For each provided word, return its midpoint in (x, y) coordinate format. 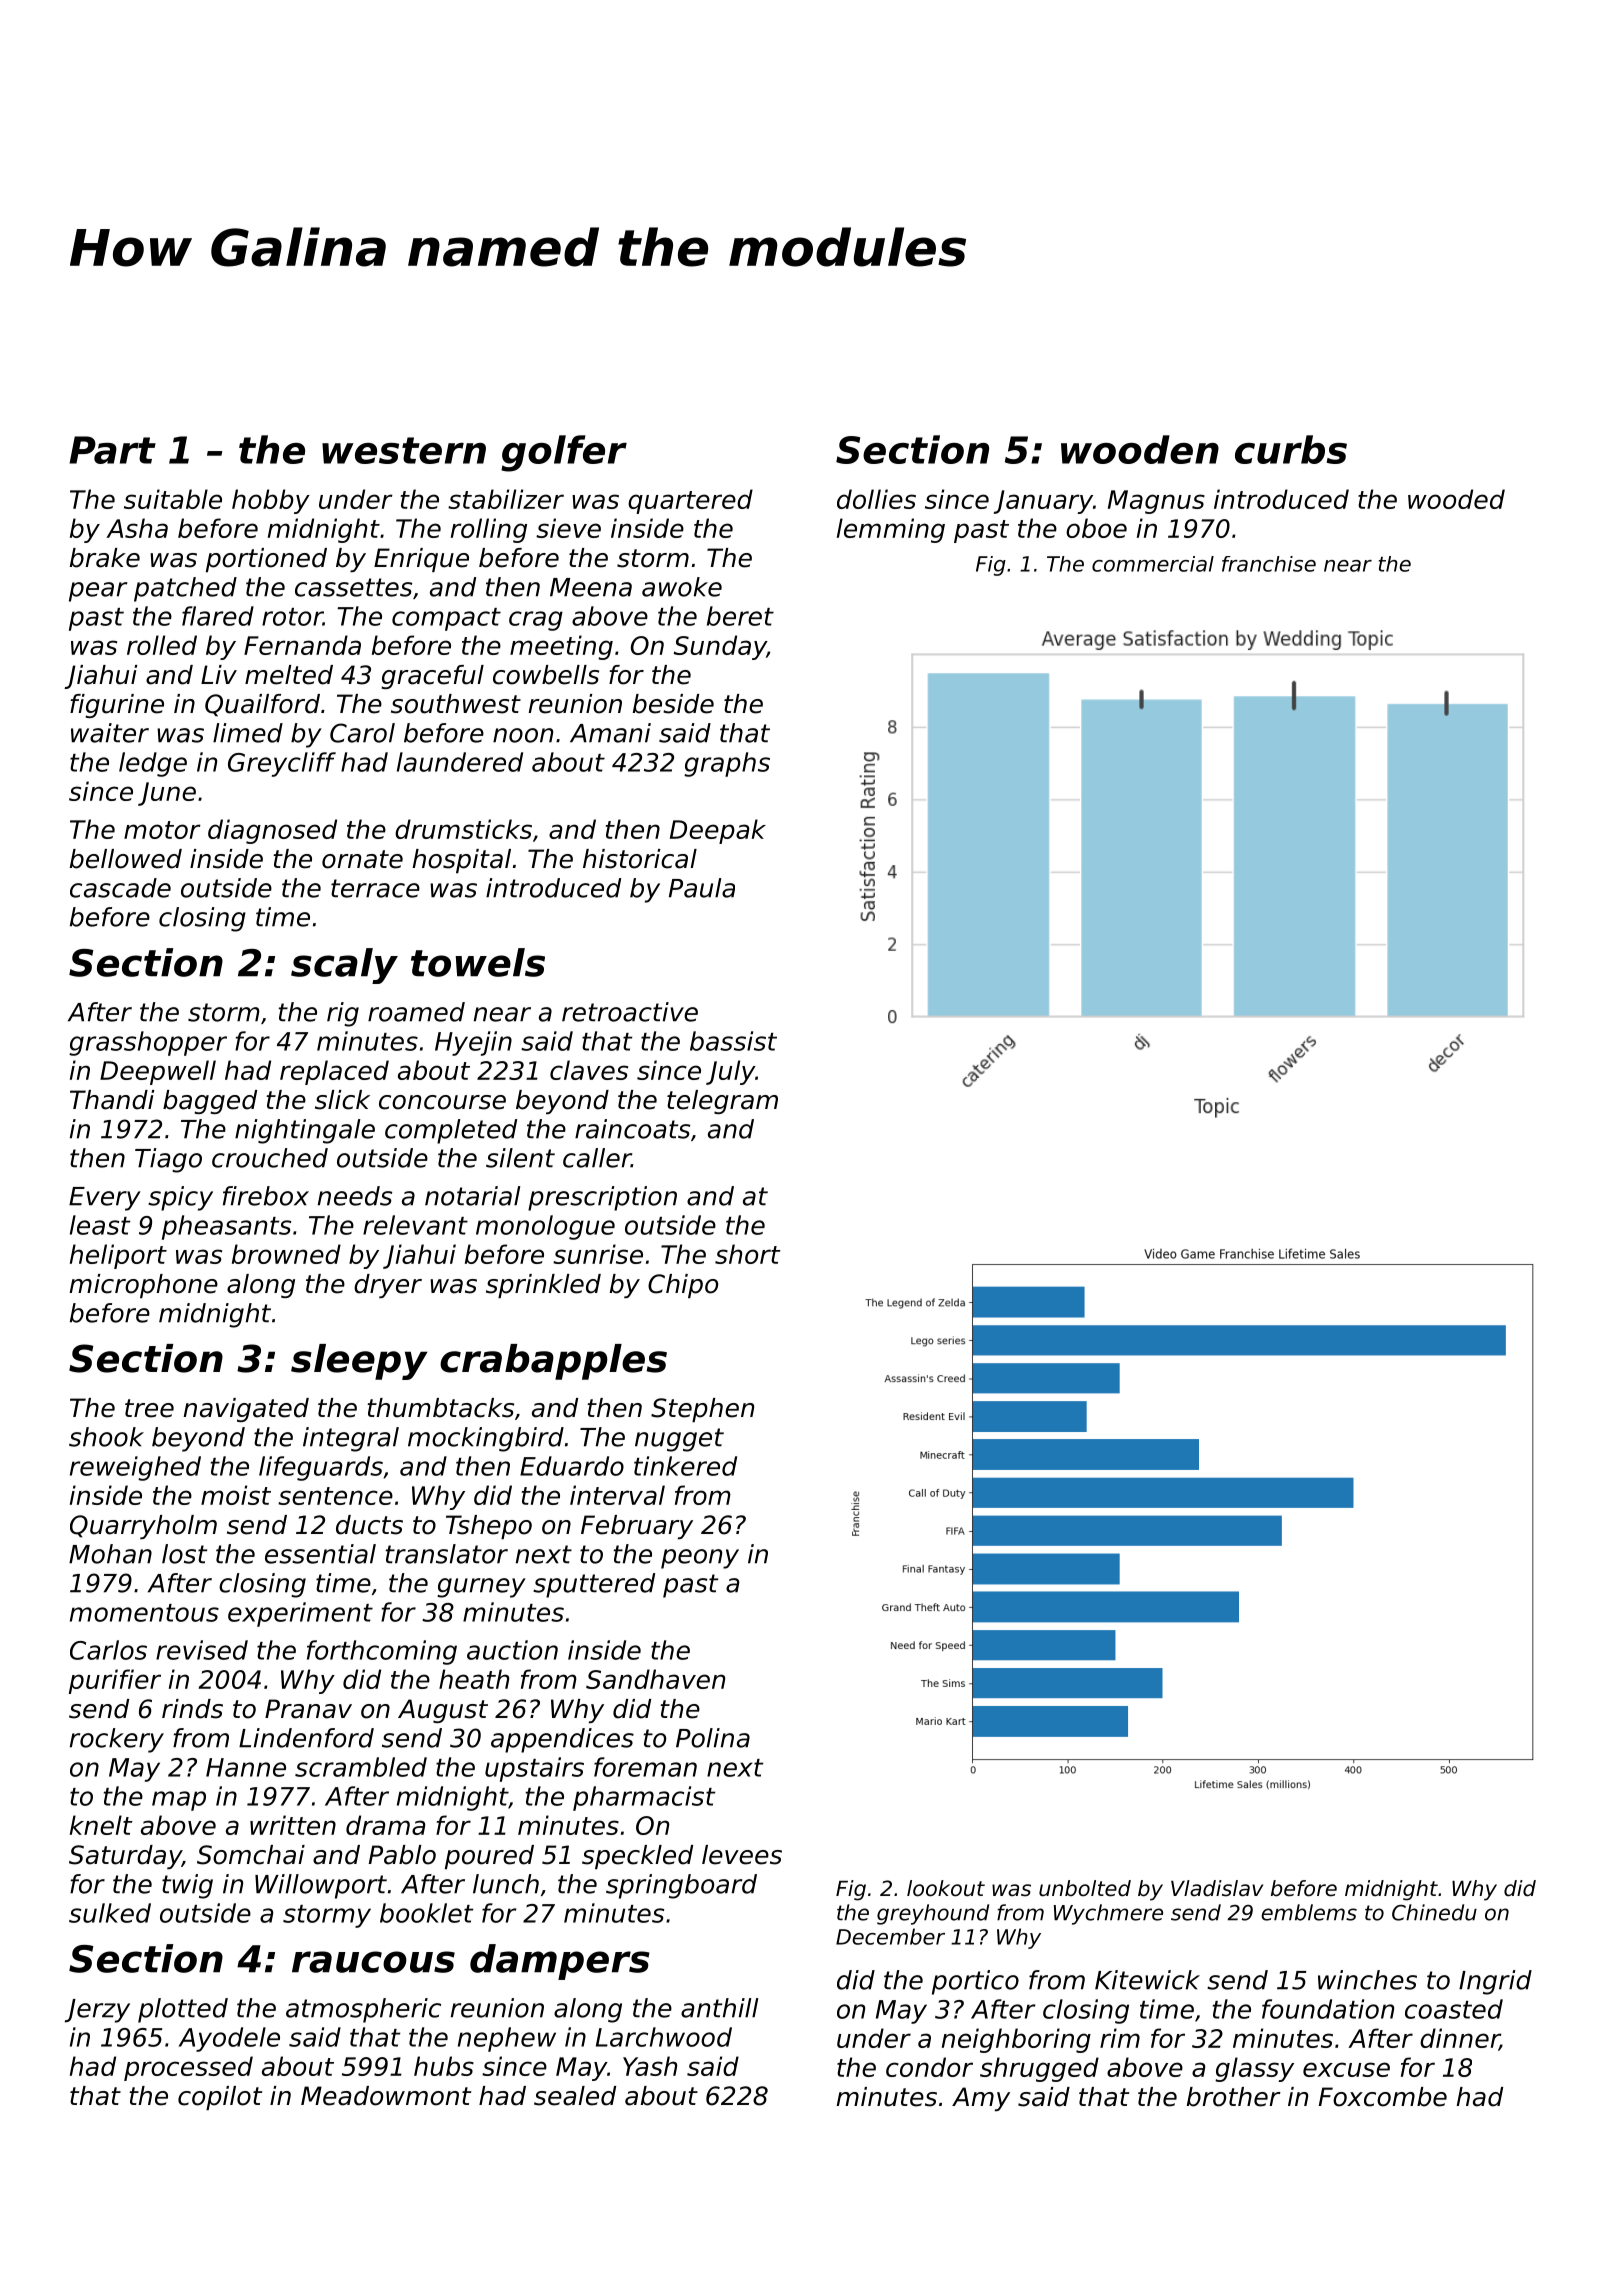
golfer (564, 453)
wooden (1140, 449)
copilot (220, 2098)
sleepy (359, 1362)
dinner (1460, 2039)
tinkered (685, 1466)
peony (700, 1559)
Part (112, 450)
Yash (650, 2066)
